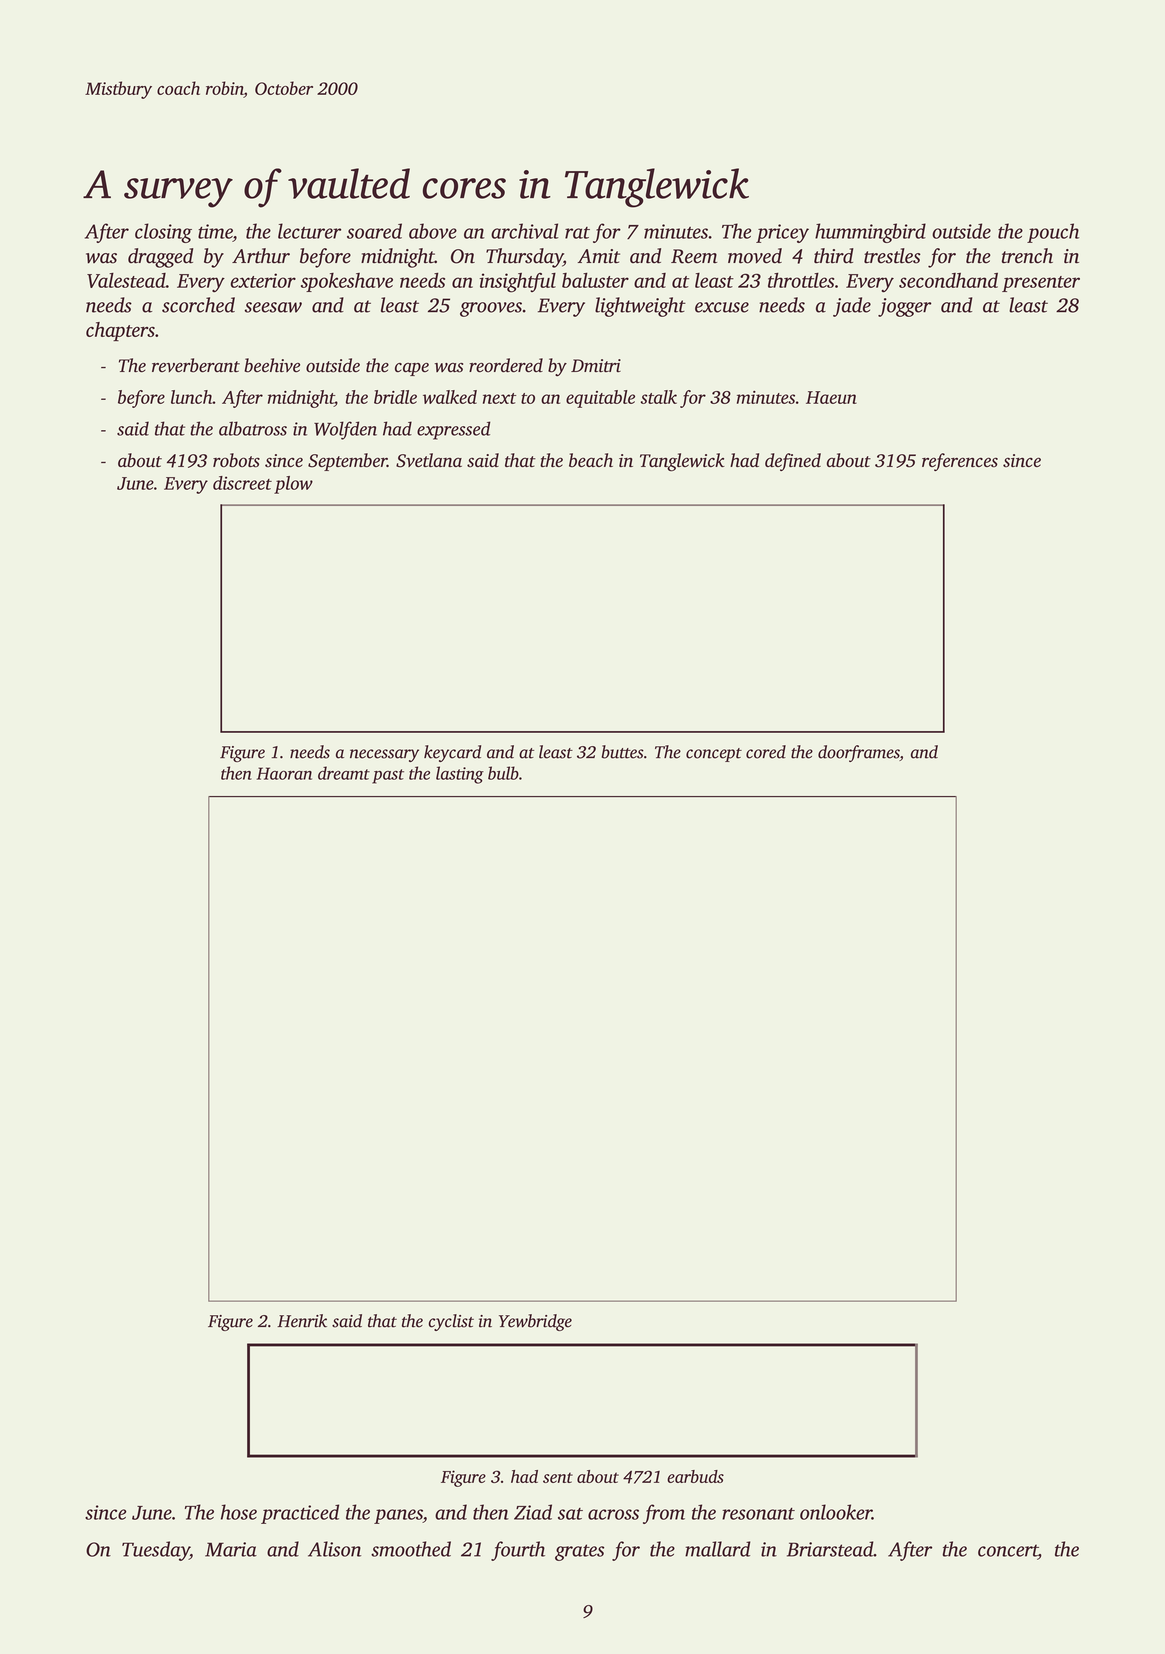  I want to click on moved, so click(755, 256).
